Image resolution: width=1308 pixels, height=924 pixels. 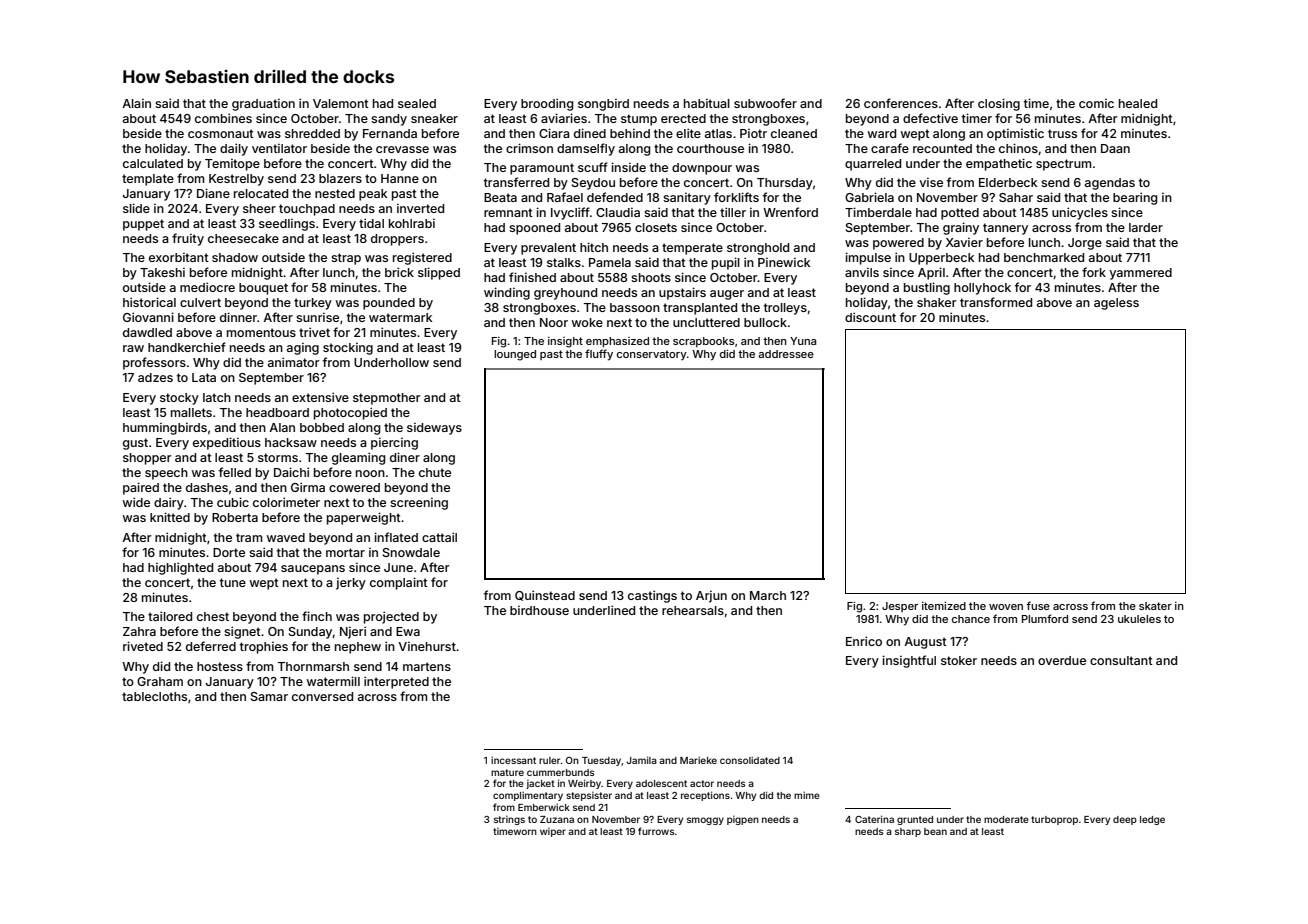 What do you see at coordinates (706, 322) in the page?
I see `uncluttered` at bounding box center [706, 322].
